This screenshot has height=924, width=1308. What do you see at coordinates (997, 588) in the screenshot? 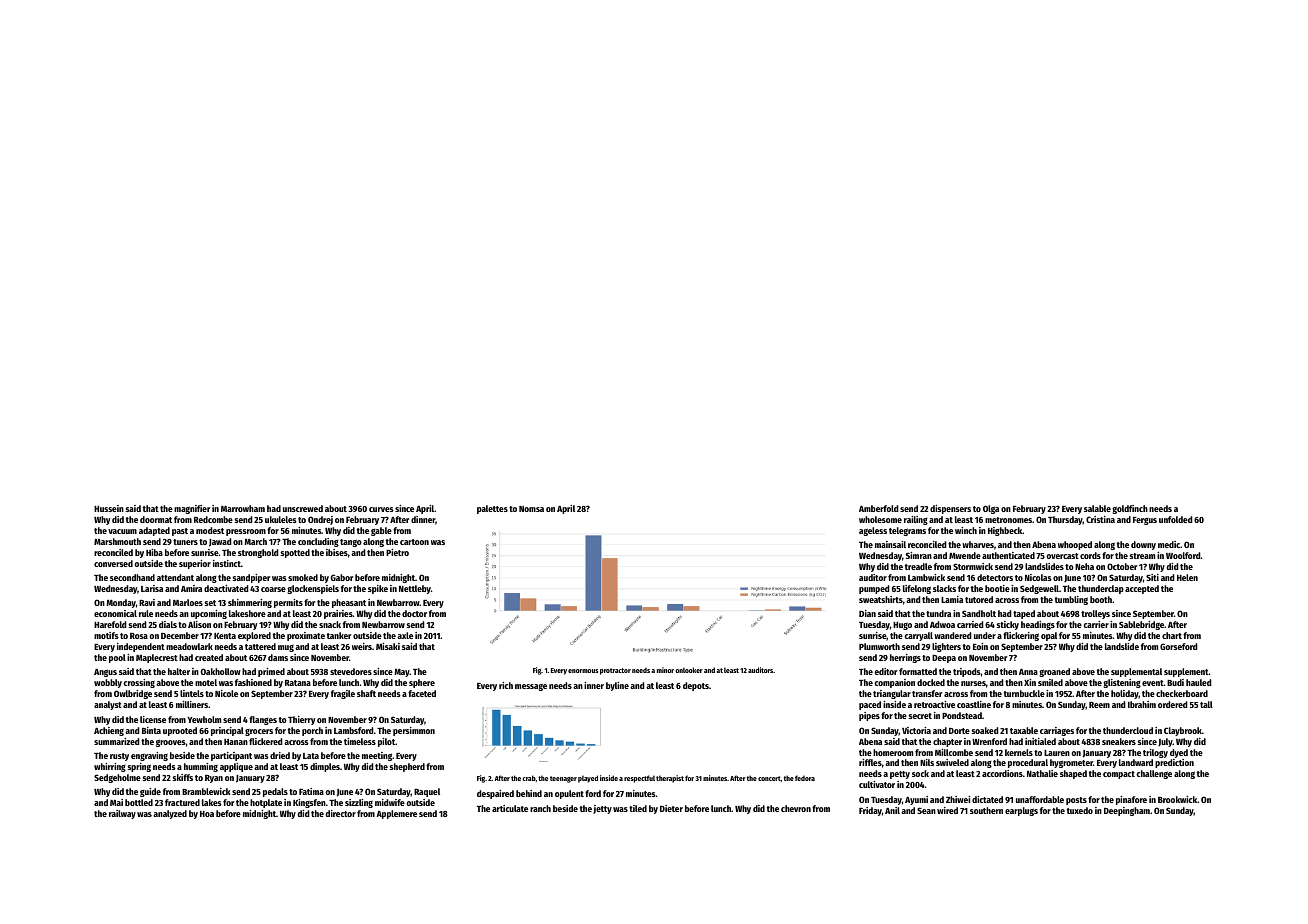
I see `bootie` at bounding box center [997, 588].
